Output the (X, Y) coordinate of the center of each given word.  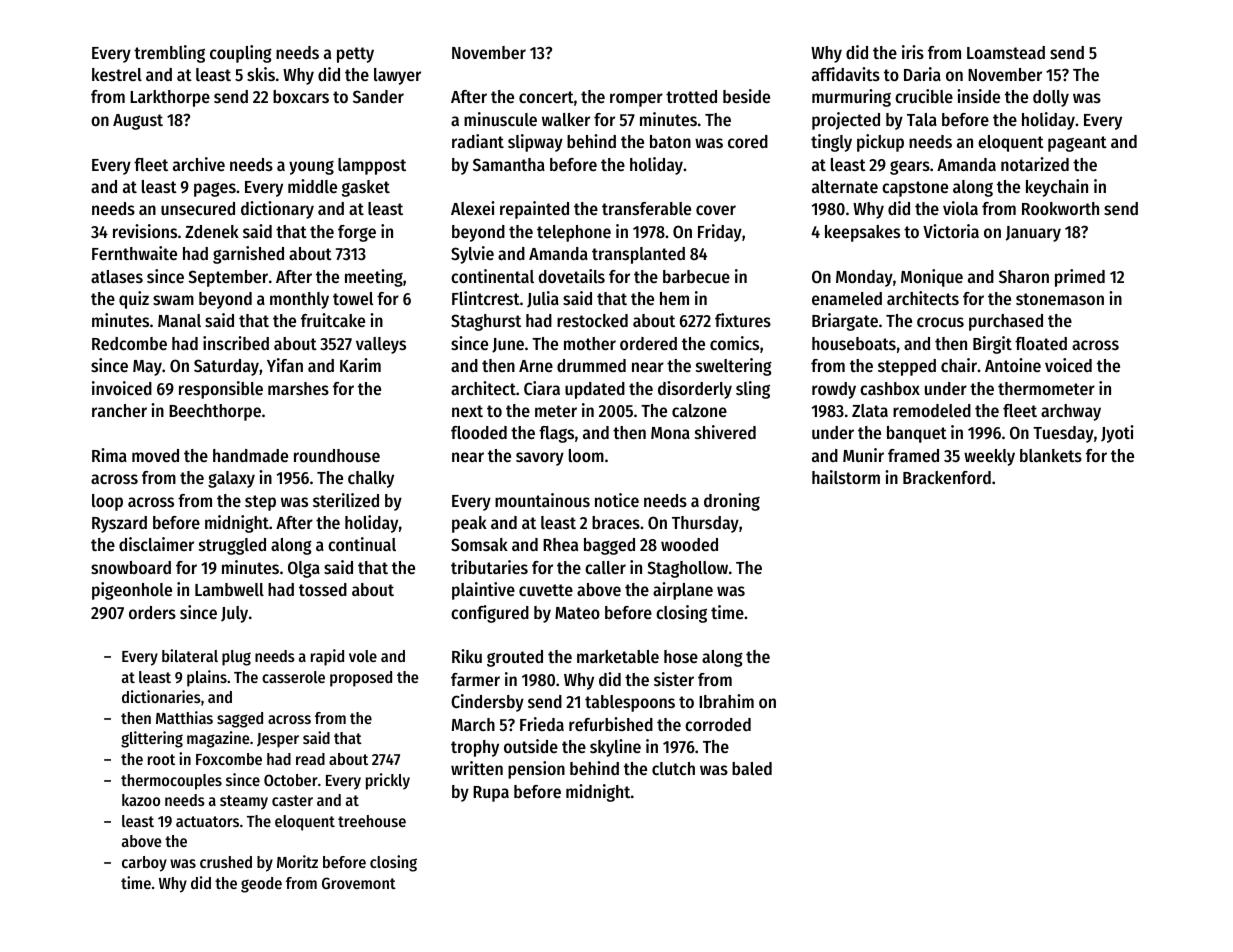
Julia (543, 299)
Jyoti (1117, 434)
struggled (232, 546)
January (1033, 234)
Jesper (278, 740)
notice (617, 500)
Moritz (297, 861)
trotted (691, 96)
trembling (169, 54)
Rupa (491, 794)
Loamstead (1006, 52)
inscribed (236, 343)
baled (752, 768)
